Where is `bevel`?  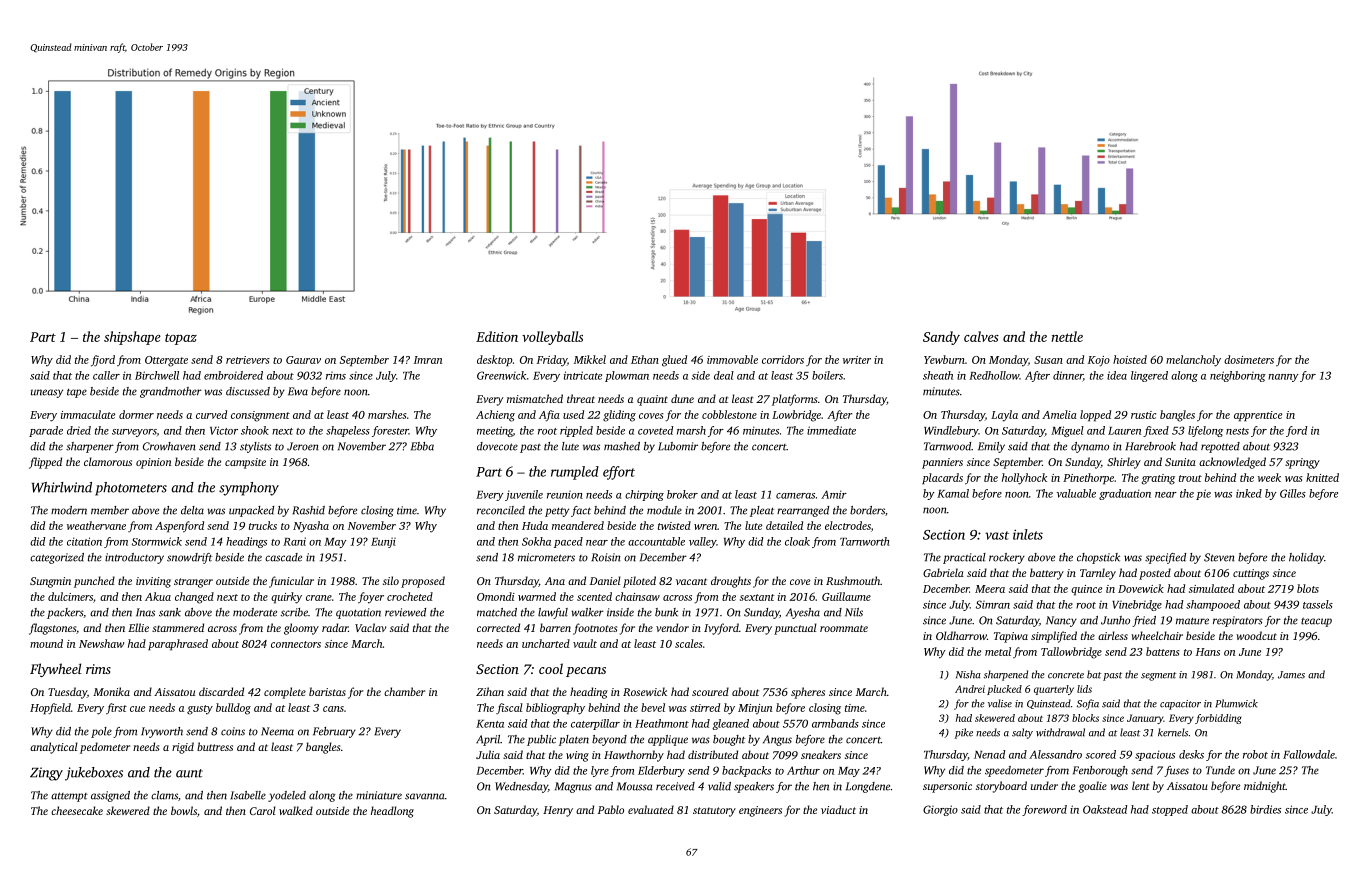 bevel is located at coordinates (653, 707).
